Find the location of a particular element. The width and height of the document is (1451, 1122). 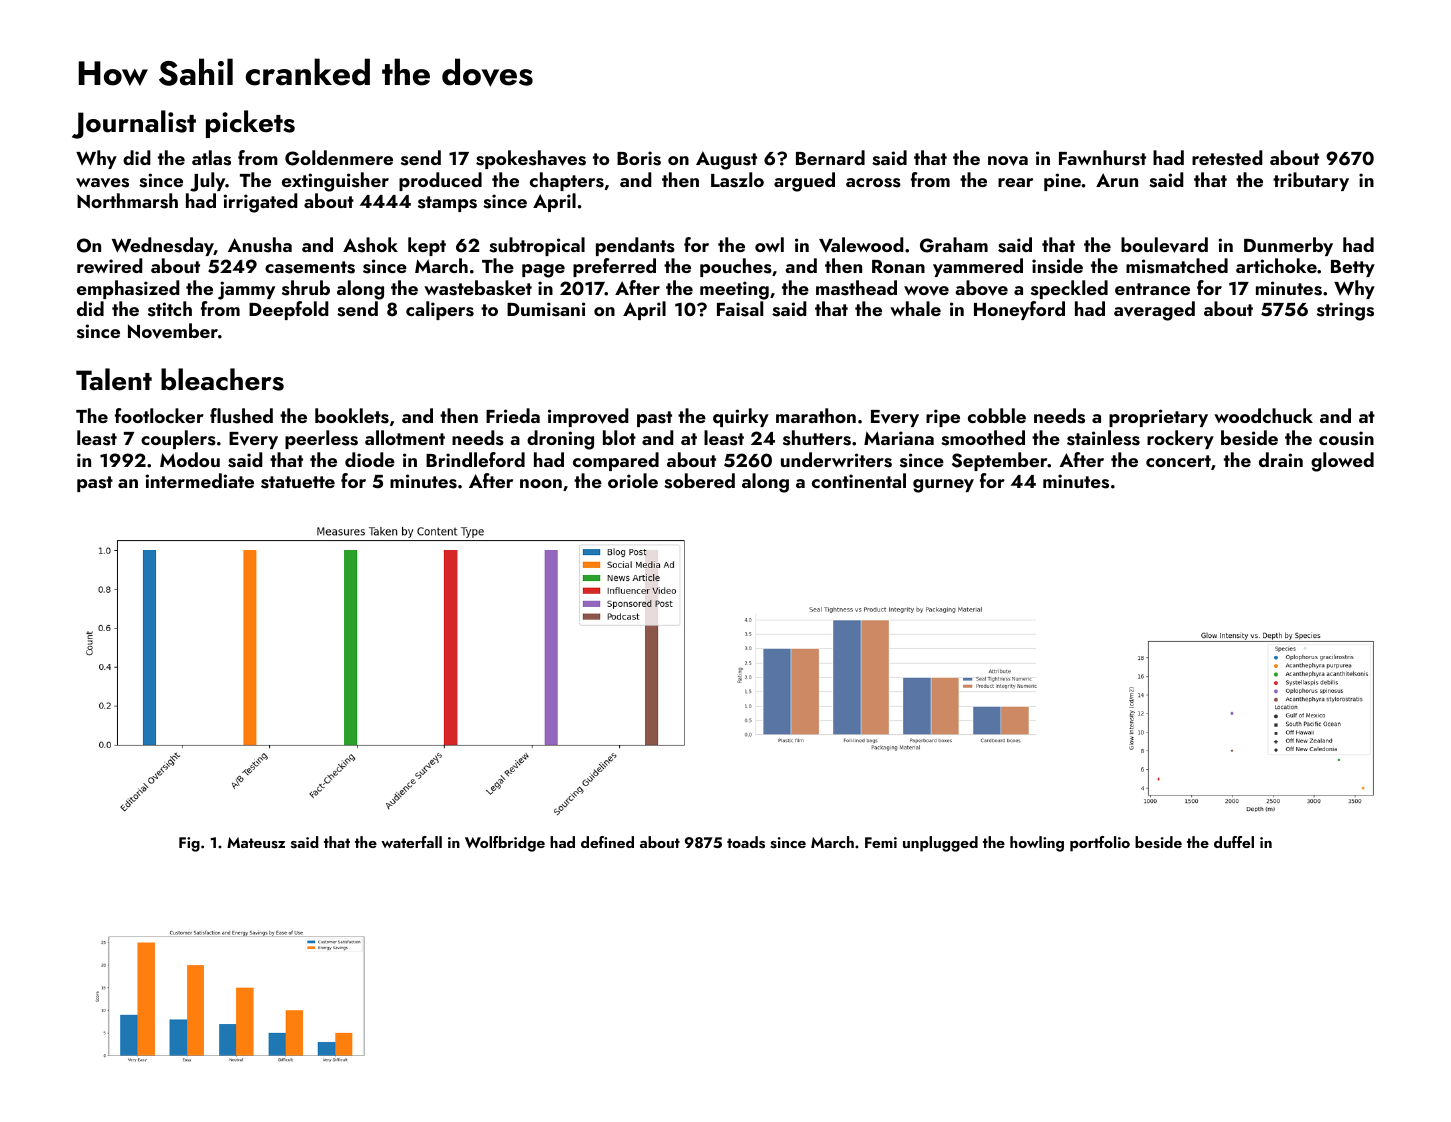

cousin is located at coordinates (1346, 438).
